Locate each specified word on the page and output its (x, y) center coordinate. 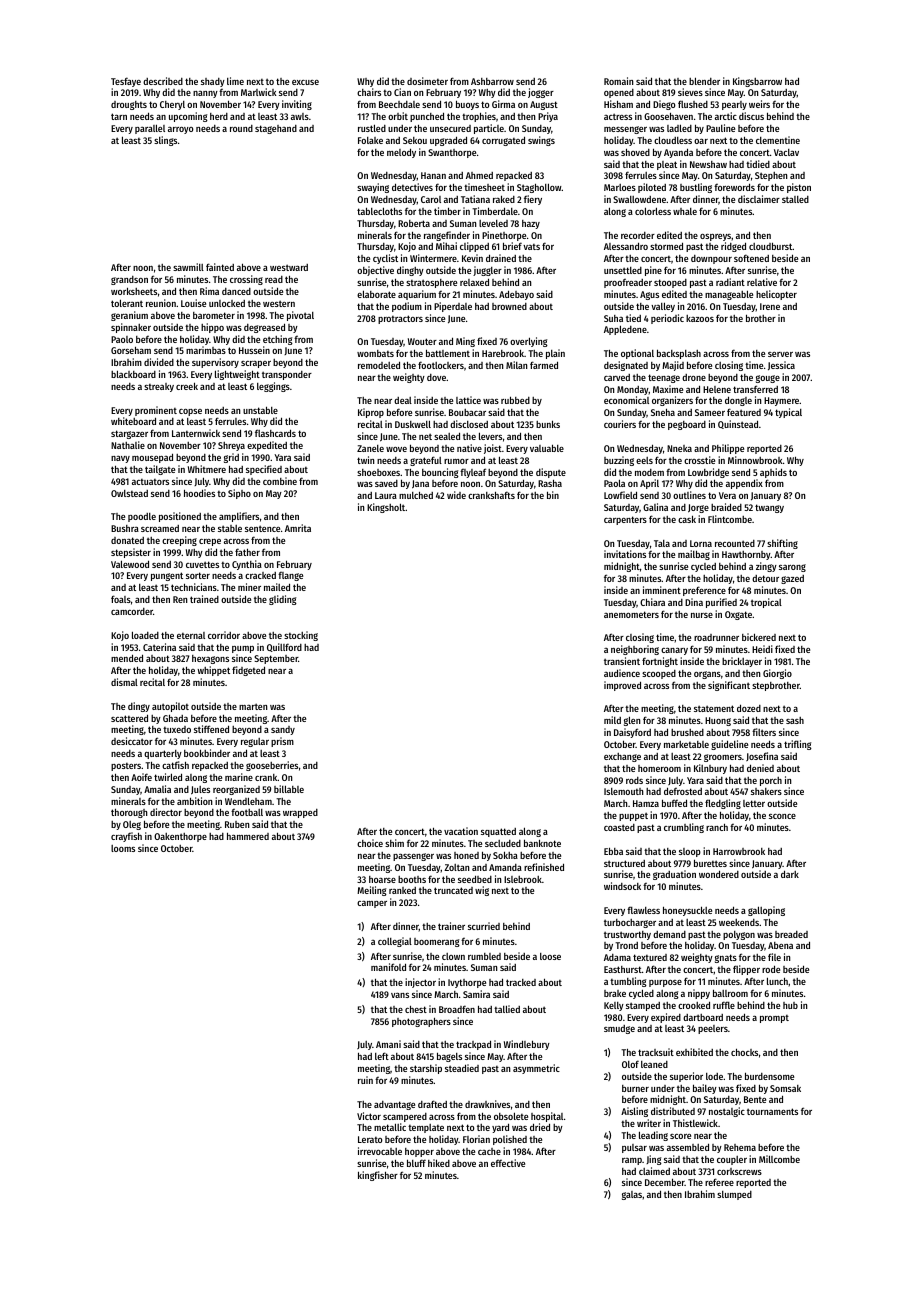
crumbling (684, 828)
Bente (755, 1099)
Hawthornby (746, 555)
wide (456, 495)
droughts (129, 105)
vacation (461, 831)
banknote (542, 843)
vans (400, 995)
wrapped (300, 813)
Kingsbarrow (757, 82)
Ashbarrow (492, 81)
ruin (365, 1080)
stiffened (211, 729)
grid (231, 458)
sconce (782, 816)
